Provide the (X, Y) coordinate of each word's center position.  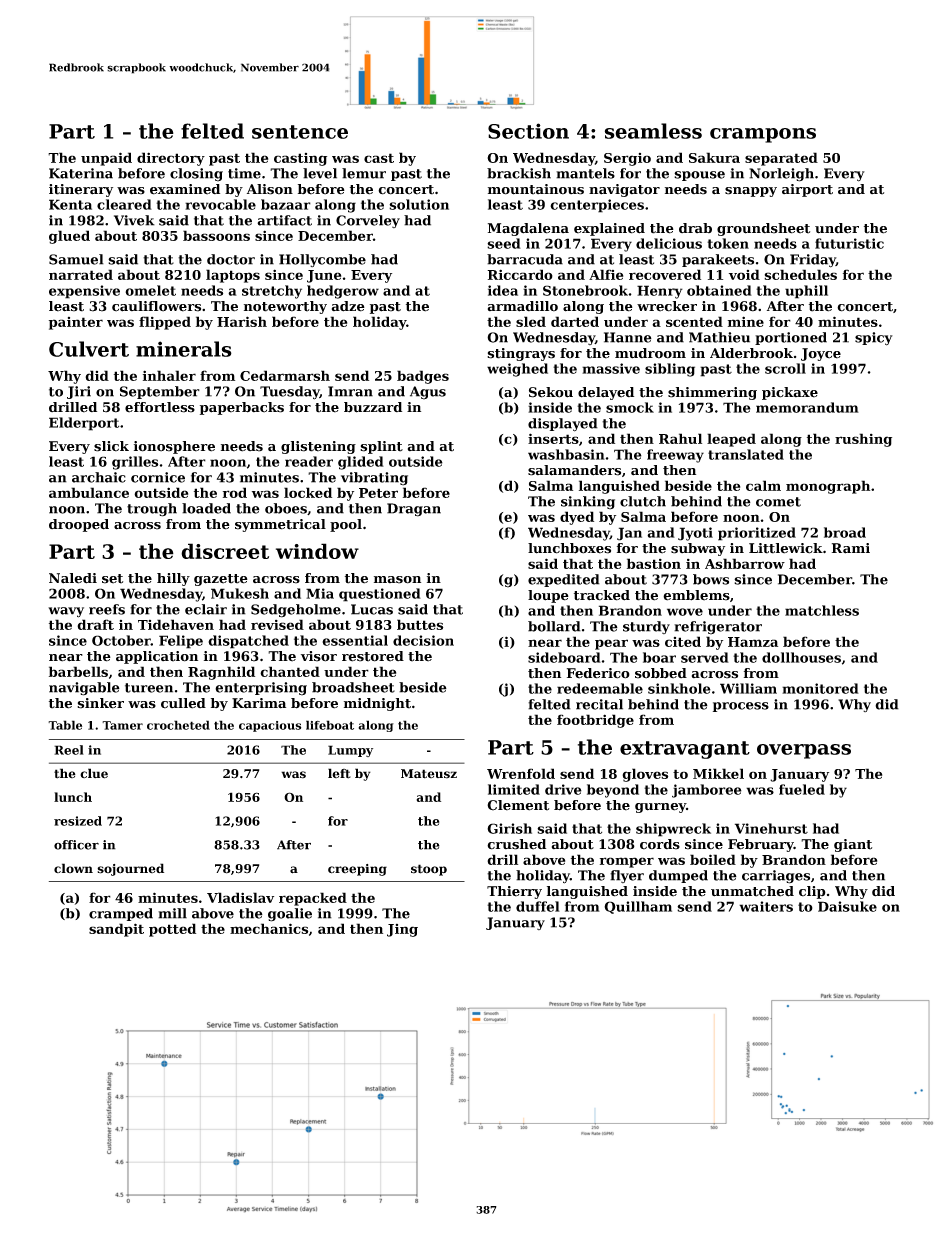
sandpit (116, 930)
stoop (429, 870)
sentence (300, 132)
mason (397, 580)
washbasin (566, 454)
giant (853, 845)
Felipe (181, 642)
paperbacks (242, 408)
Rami (851, 548)
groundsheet (763, 229)
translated (746, 454)
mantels (585, 173)
